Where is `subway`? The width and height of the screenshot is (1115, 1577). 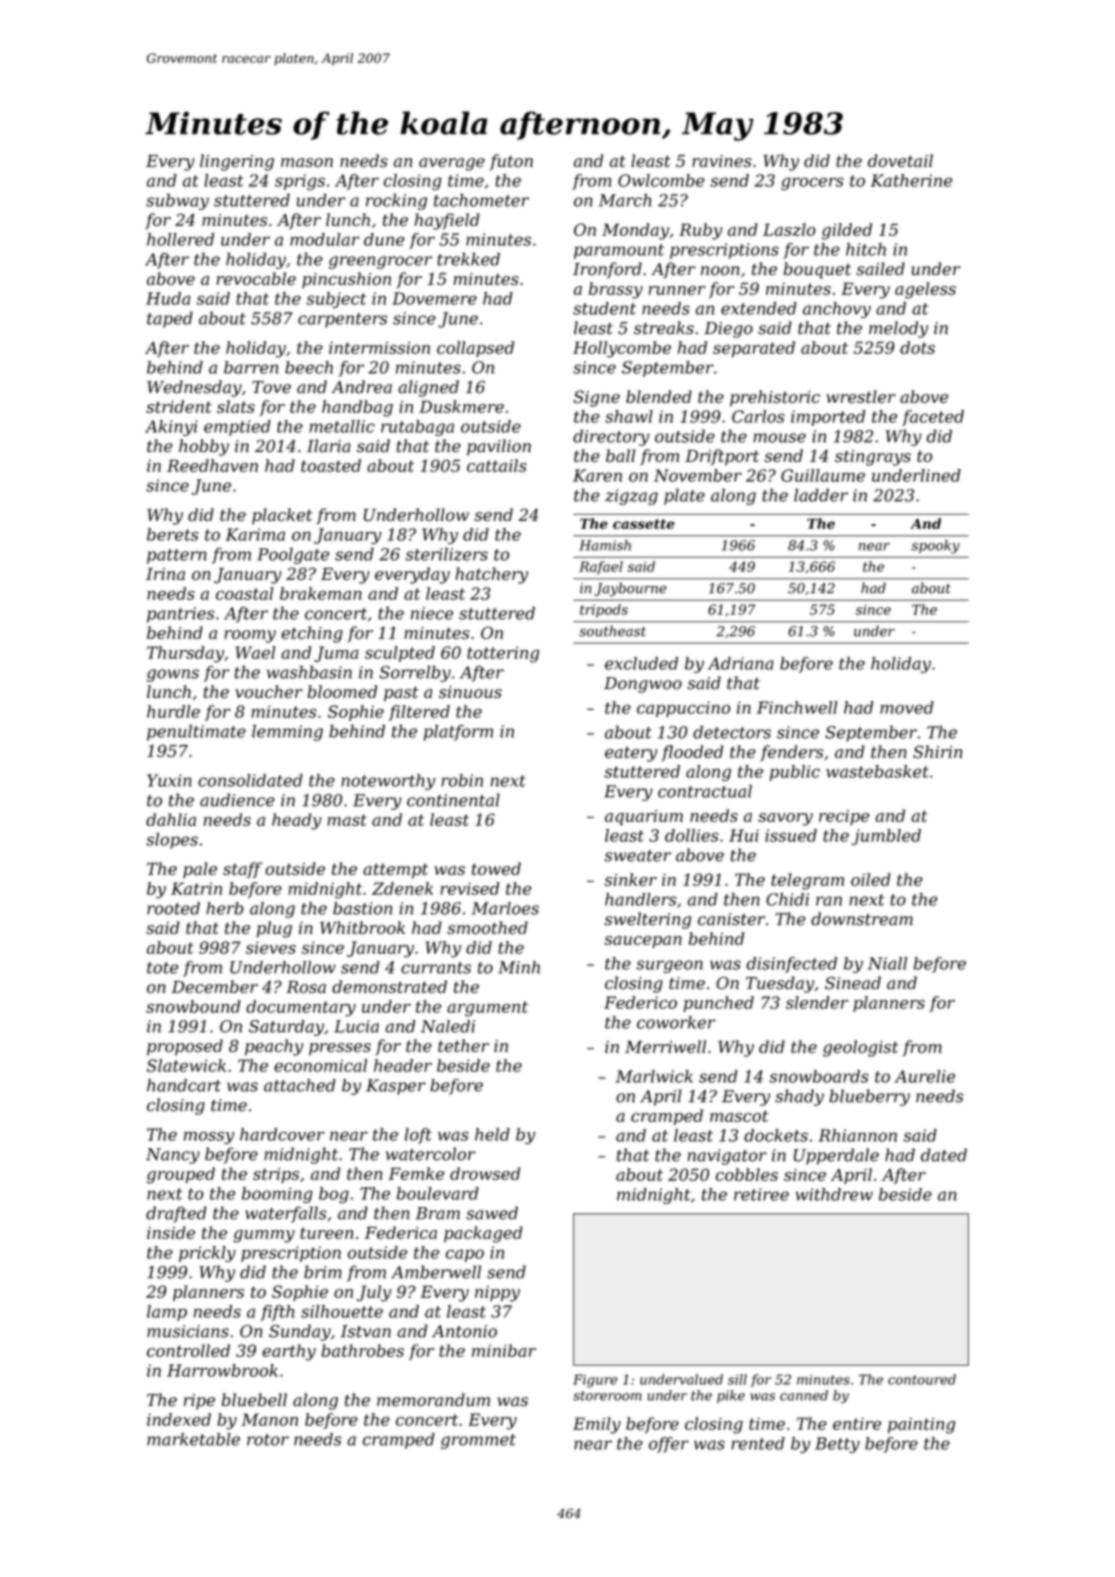
subway is located at coordinates (177, 201).
